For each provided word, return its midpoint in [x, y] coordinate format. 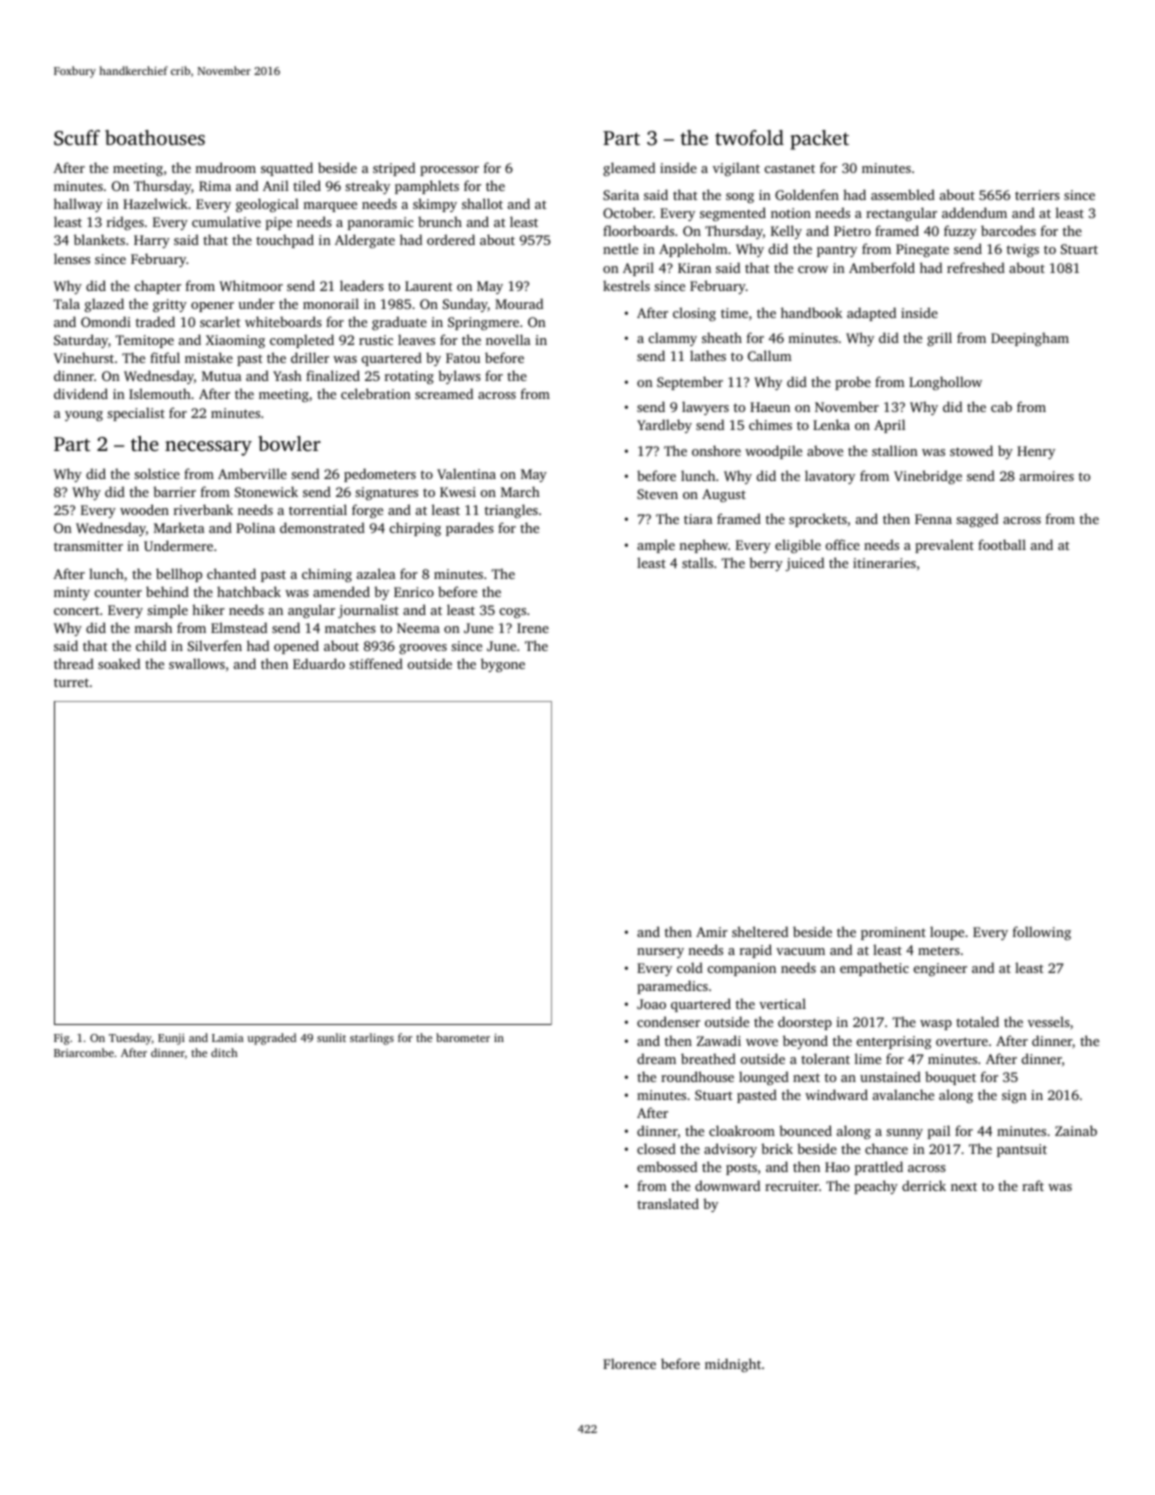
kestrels [626, 285]
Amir [712, 932]
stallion [895, 450]
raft [1033, 1185]
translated [668, 1203]
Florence [629, 1363]
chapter [158, 287]
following [1042, 933]
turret [71, 682]
